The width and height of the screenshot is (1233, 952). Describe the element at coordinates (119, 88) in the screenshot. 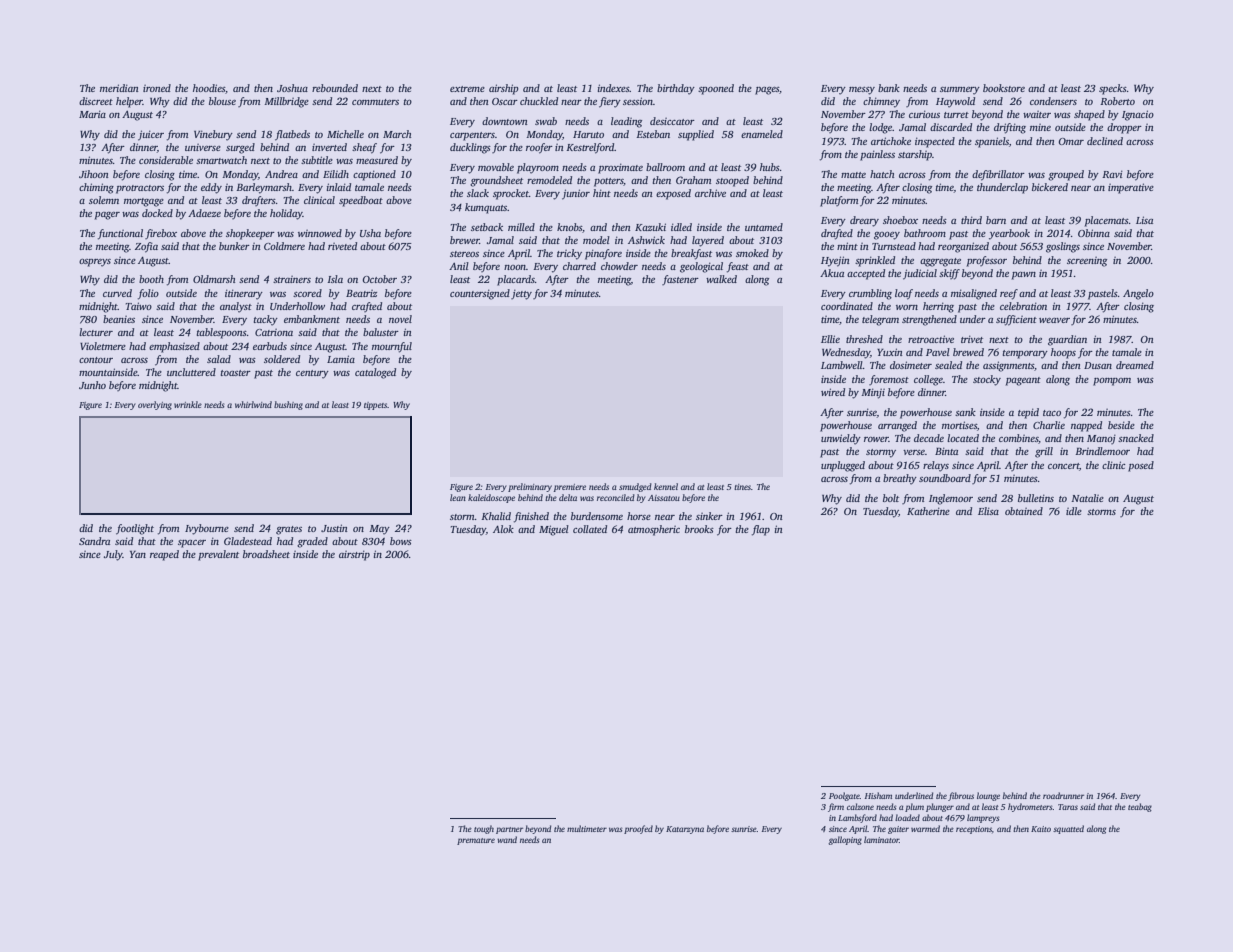

I see `meridian` at that location.
